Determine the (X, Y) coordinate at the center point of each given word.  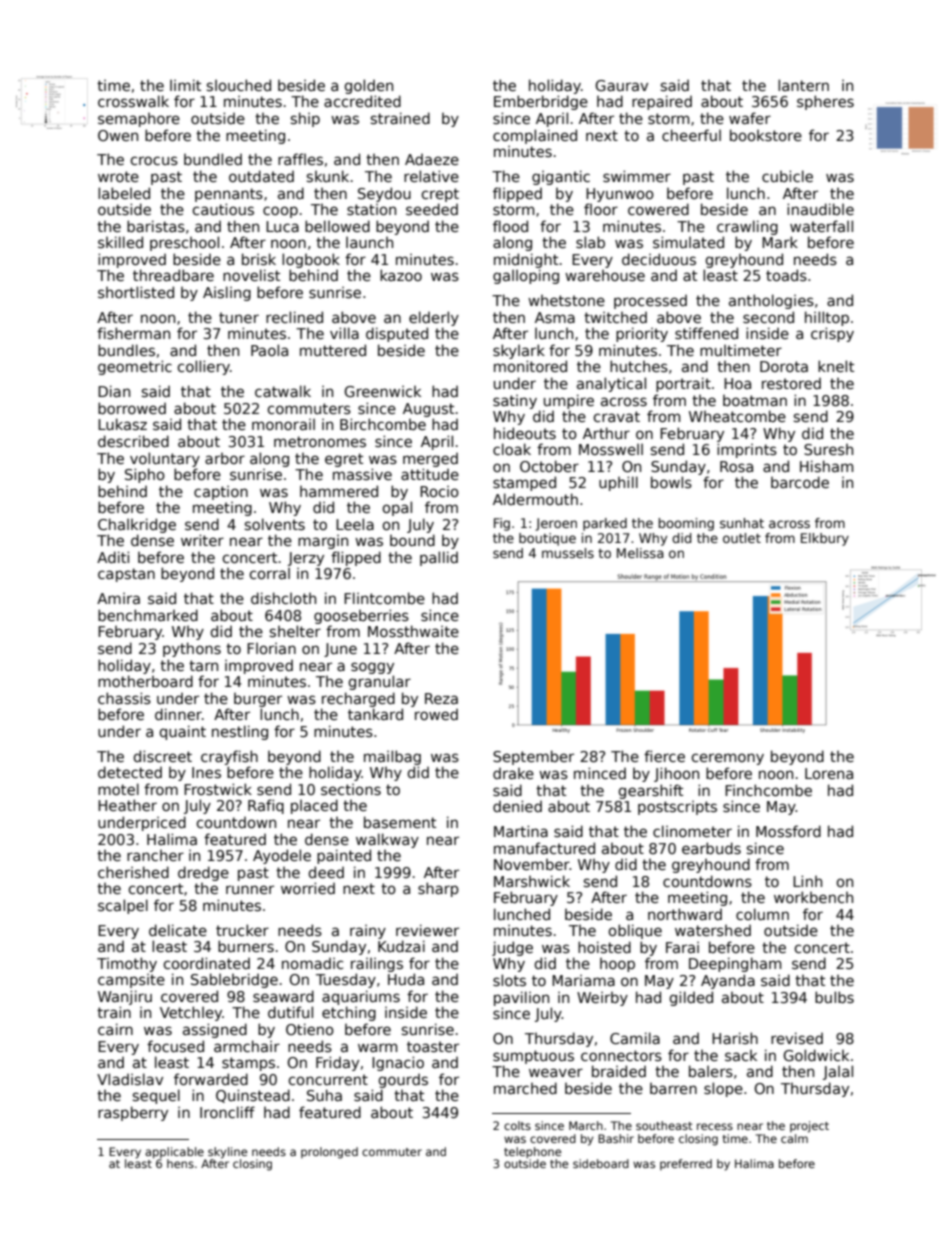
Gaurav (621, 85)
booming (686, 524)
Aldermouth (535, 499)
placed (314, 806)
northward (685, 914)
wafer (750, 118)
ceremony (727, 759)
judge (512, 948)
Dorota (784, 366)
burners (246, 946)
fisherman (133, 333)
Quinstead (253, 1096)
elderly (434, 318)
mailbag (392, 757)
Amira (118, 598)
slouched (239, 85)
